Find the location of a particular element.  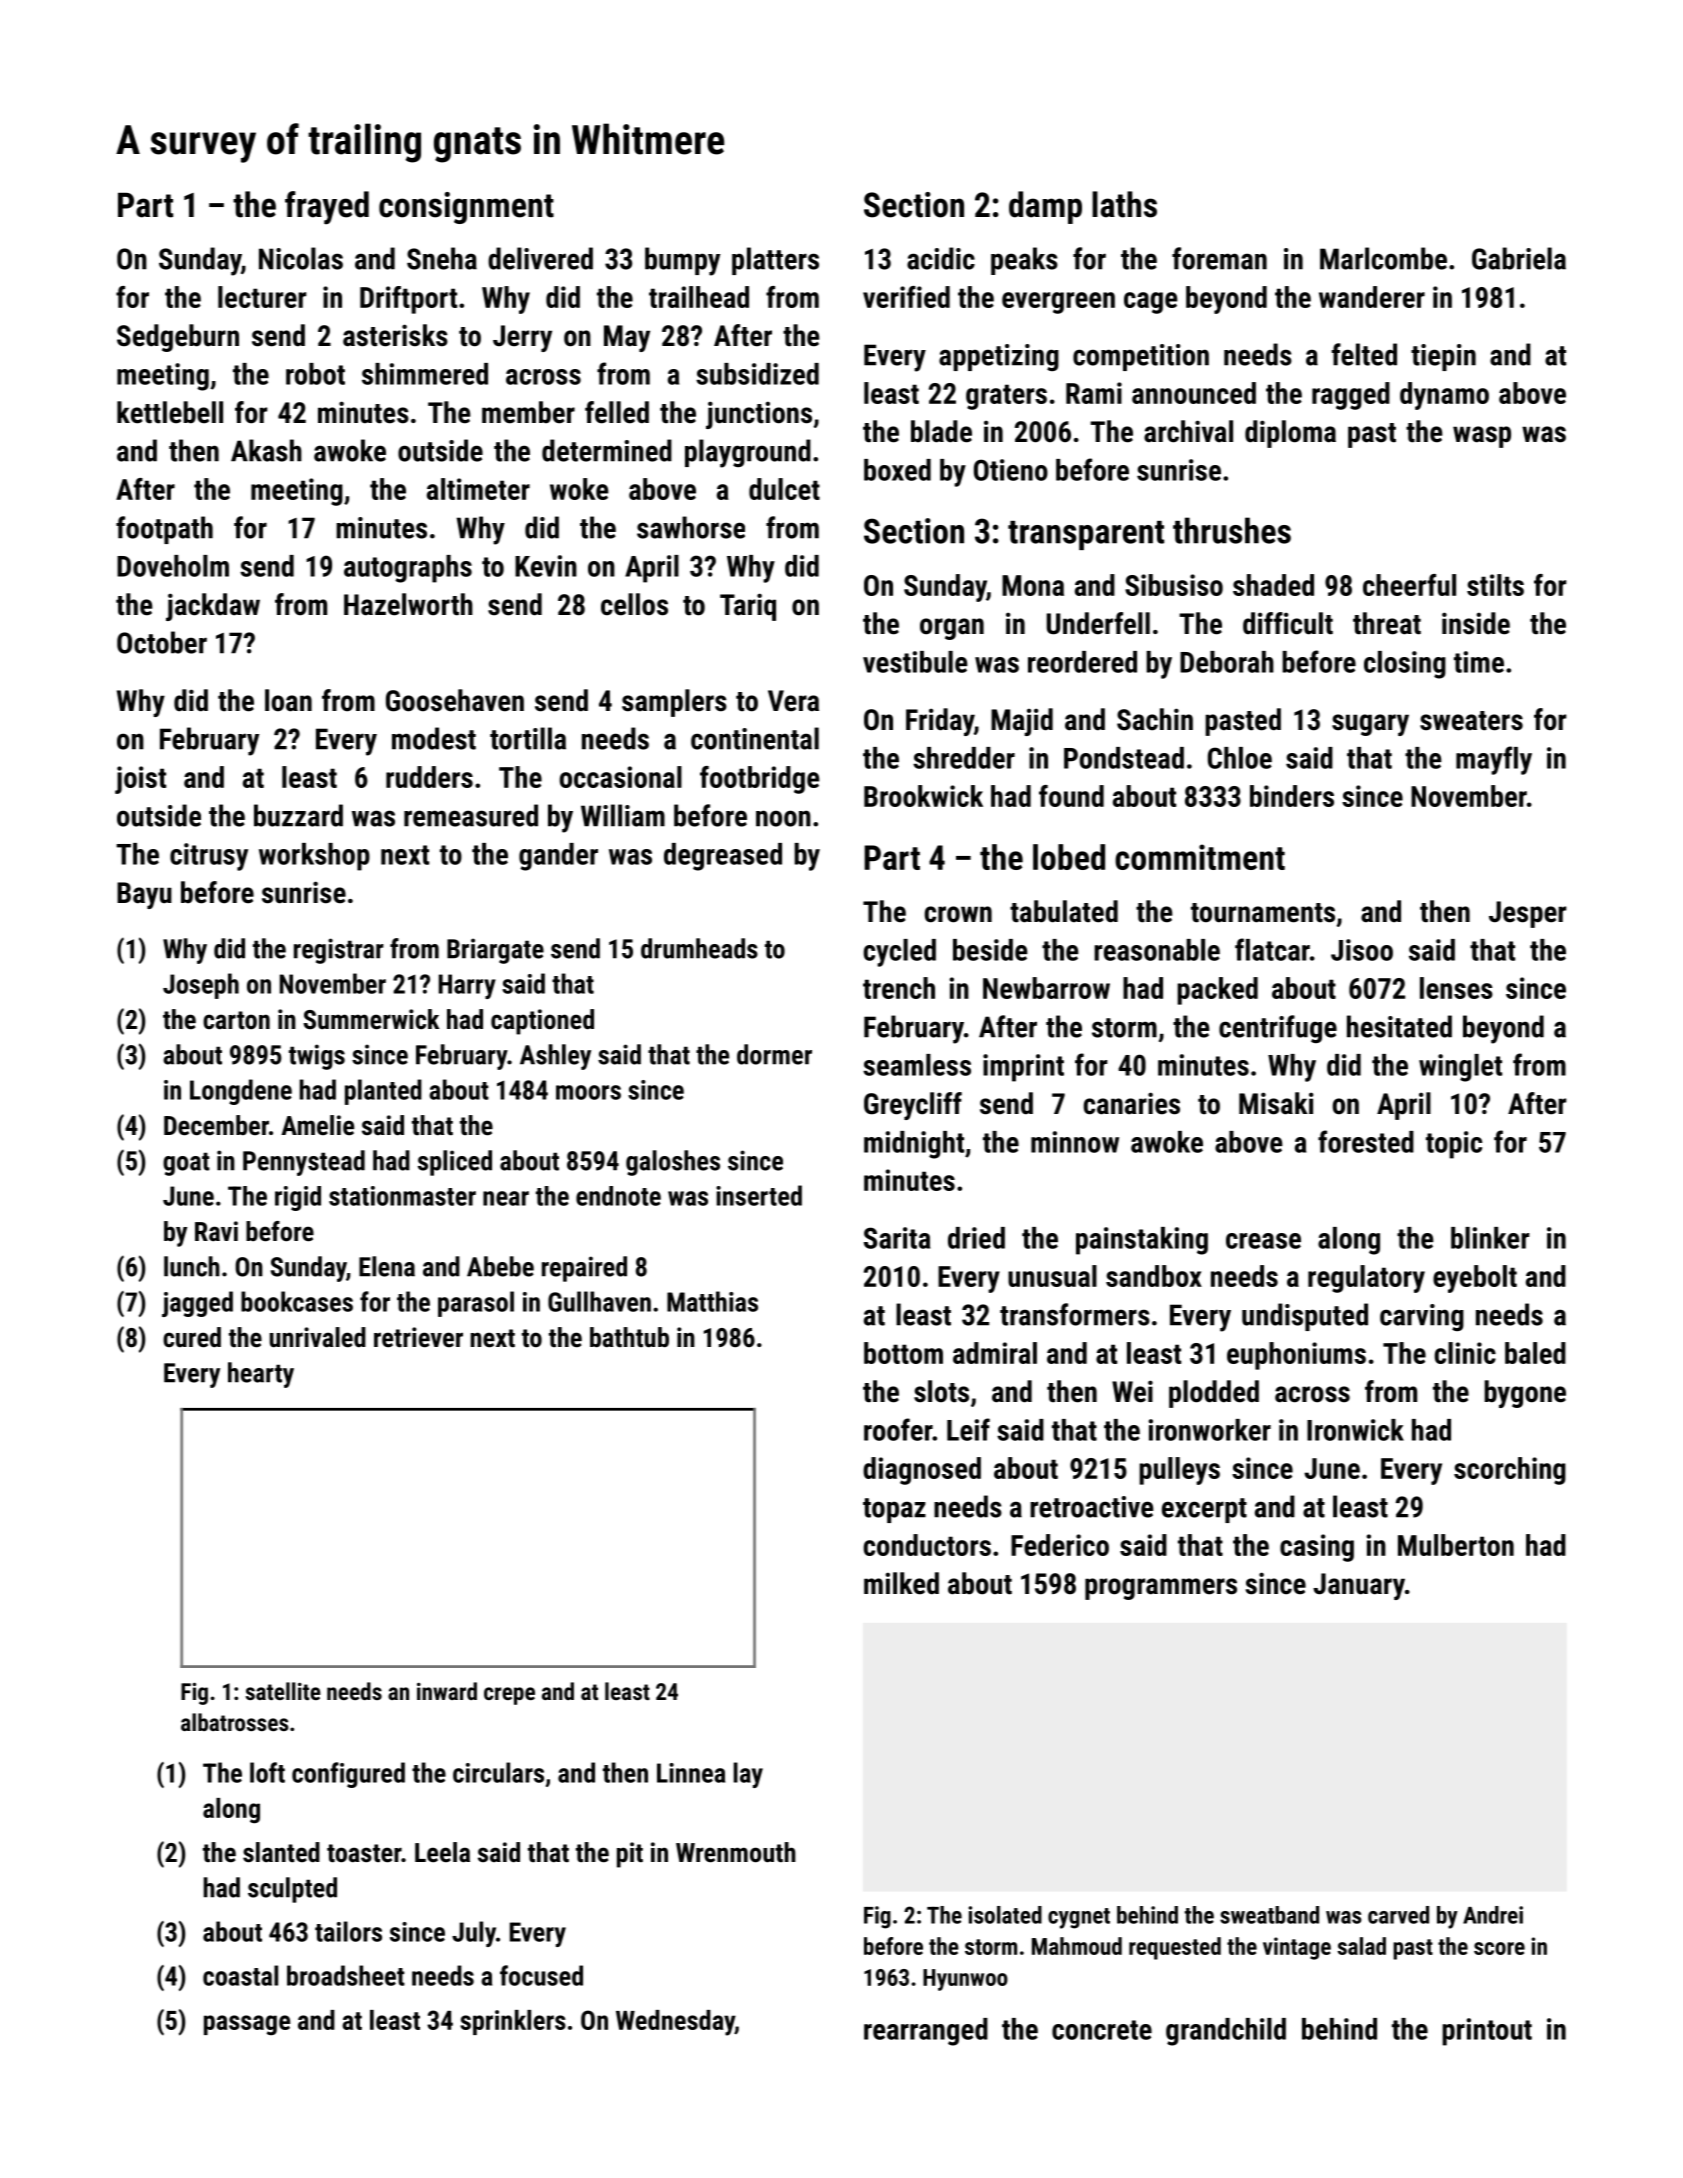

isolated is located at coordinates (1005, 1915).
